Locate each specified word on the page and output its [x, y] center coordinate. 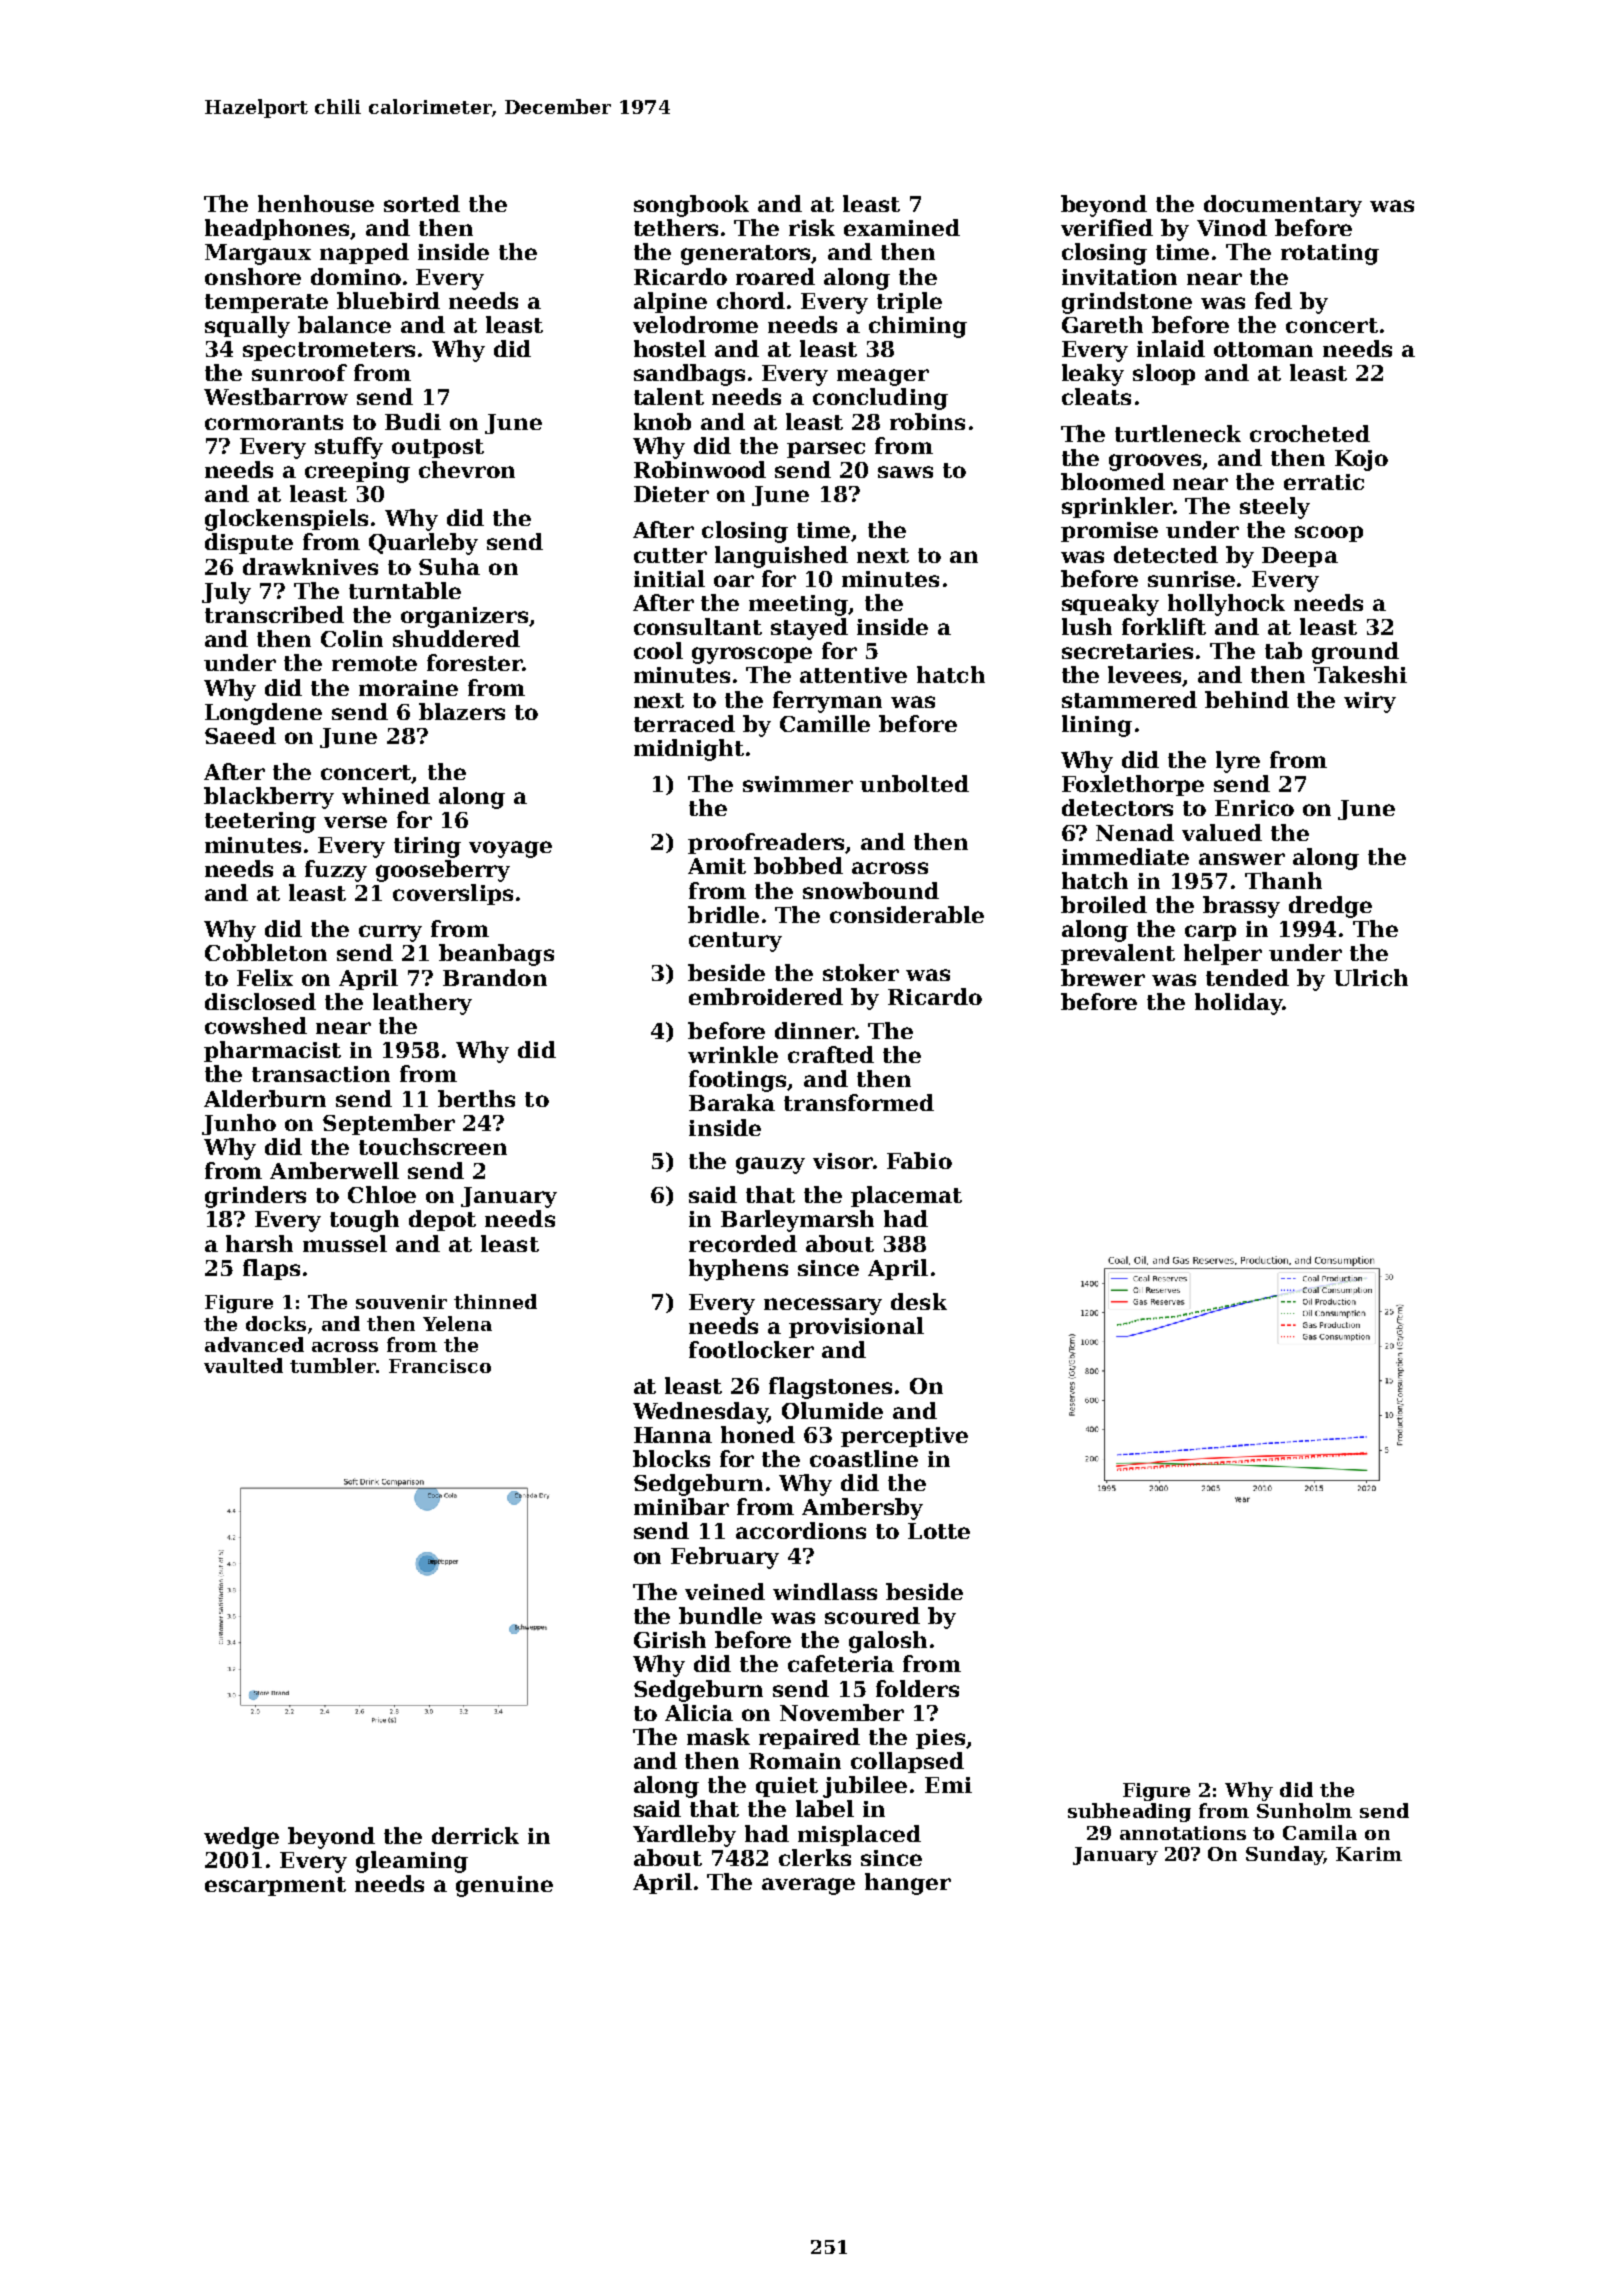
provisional [856, 1327]
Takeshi [1360, 674]
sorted [422, 203]
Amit [717, 866]
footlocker [751, 1349]
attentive [853, 675]
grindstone [1127, 303]
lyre [1238, 762]
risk [812, 227]
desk [919, 1301]
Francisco [440, 1366]
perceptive [904, 1437]
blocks [671, 1458]
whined [386, 795]
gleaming [412, 1862]
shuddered [456, 638]
